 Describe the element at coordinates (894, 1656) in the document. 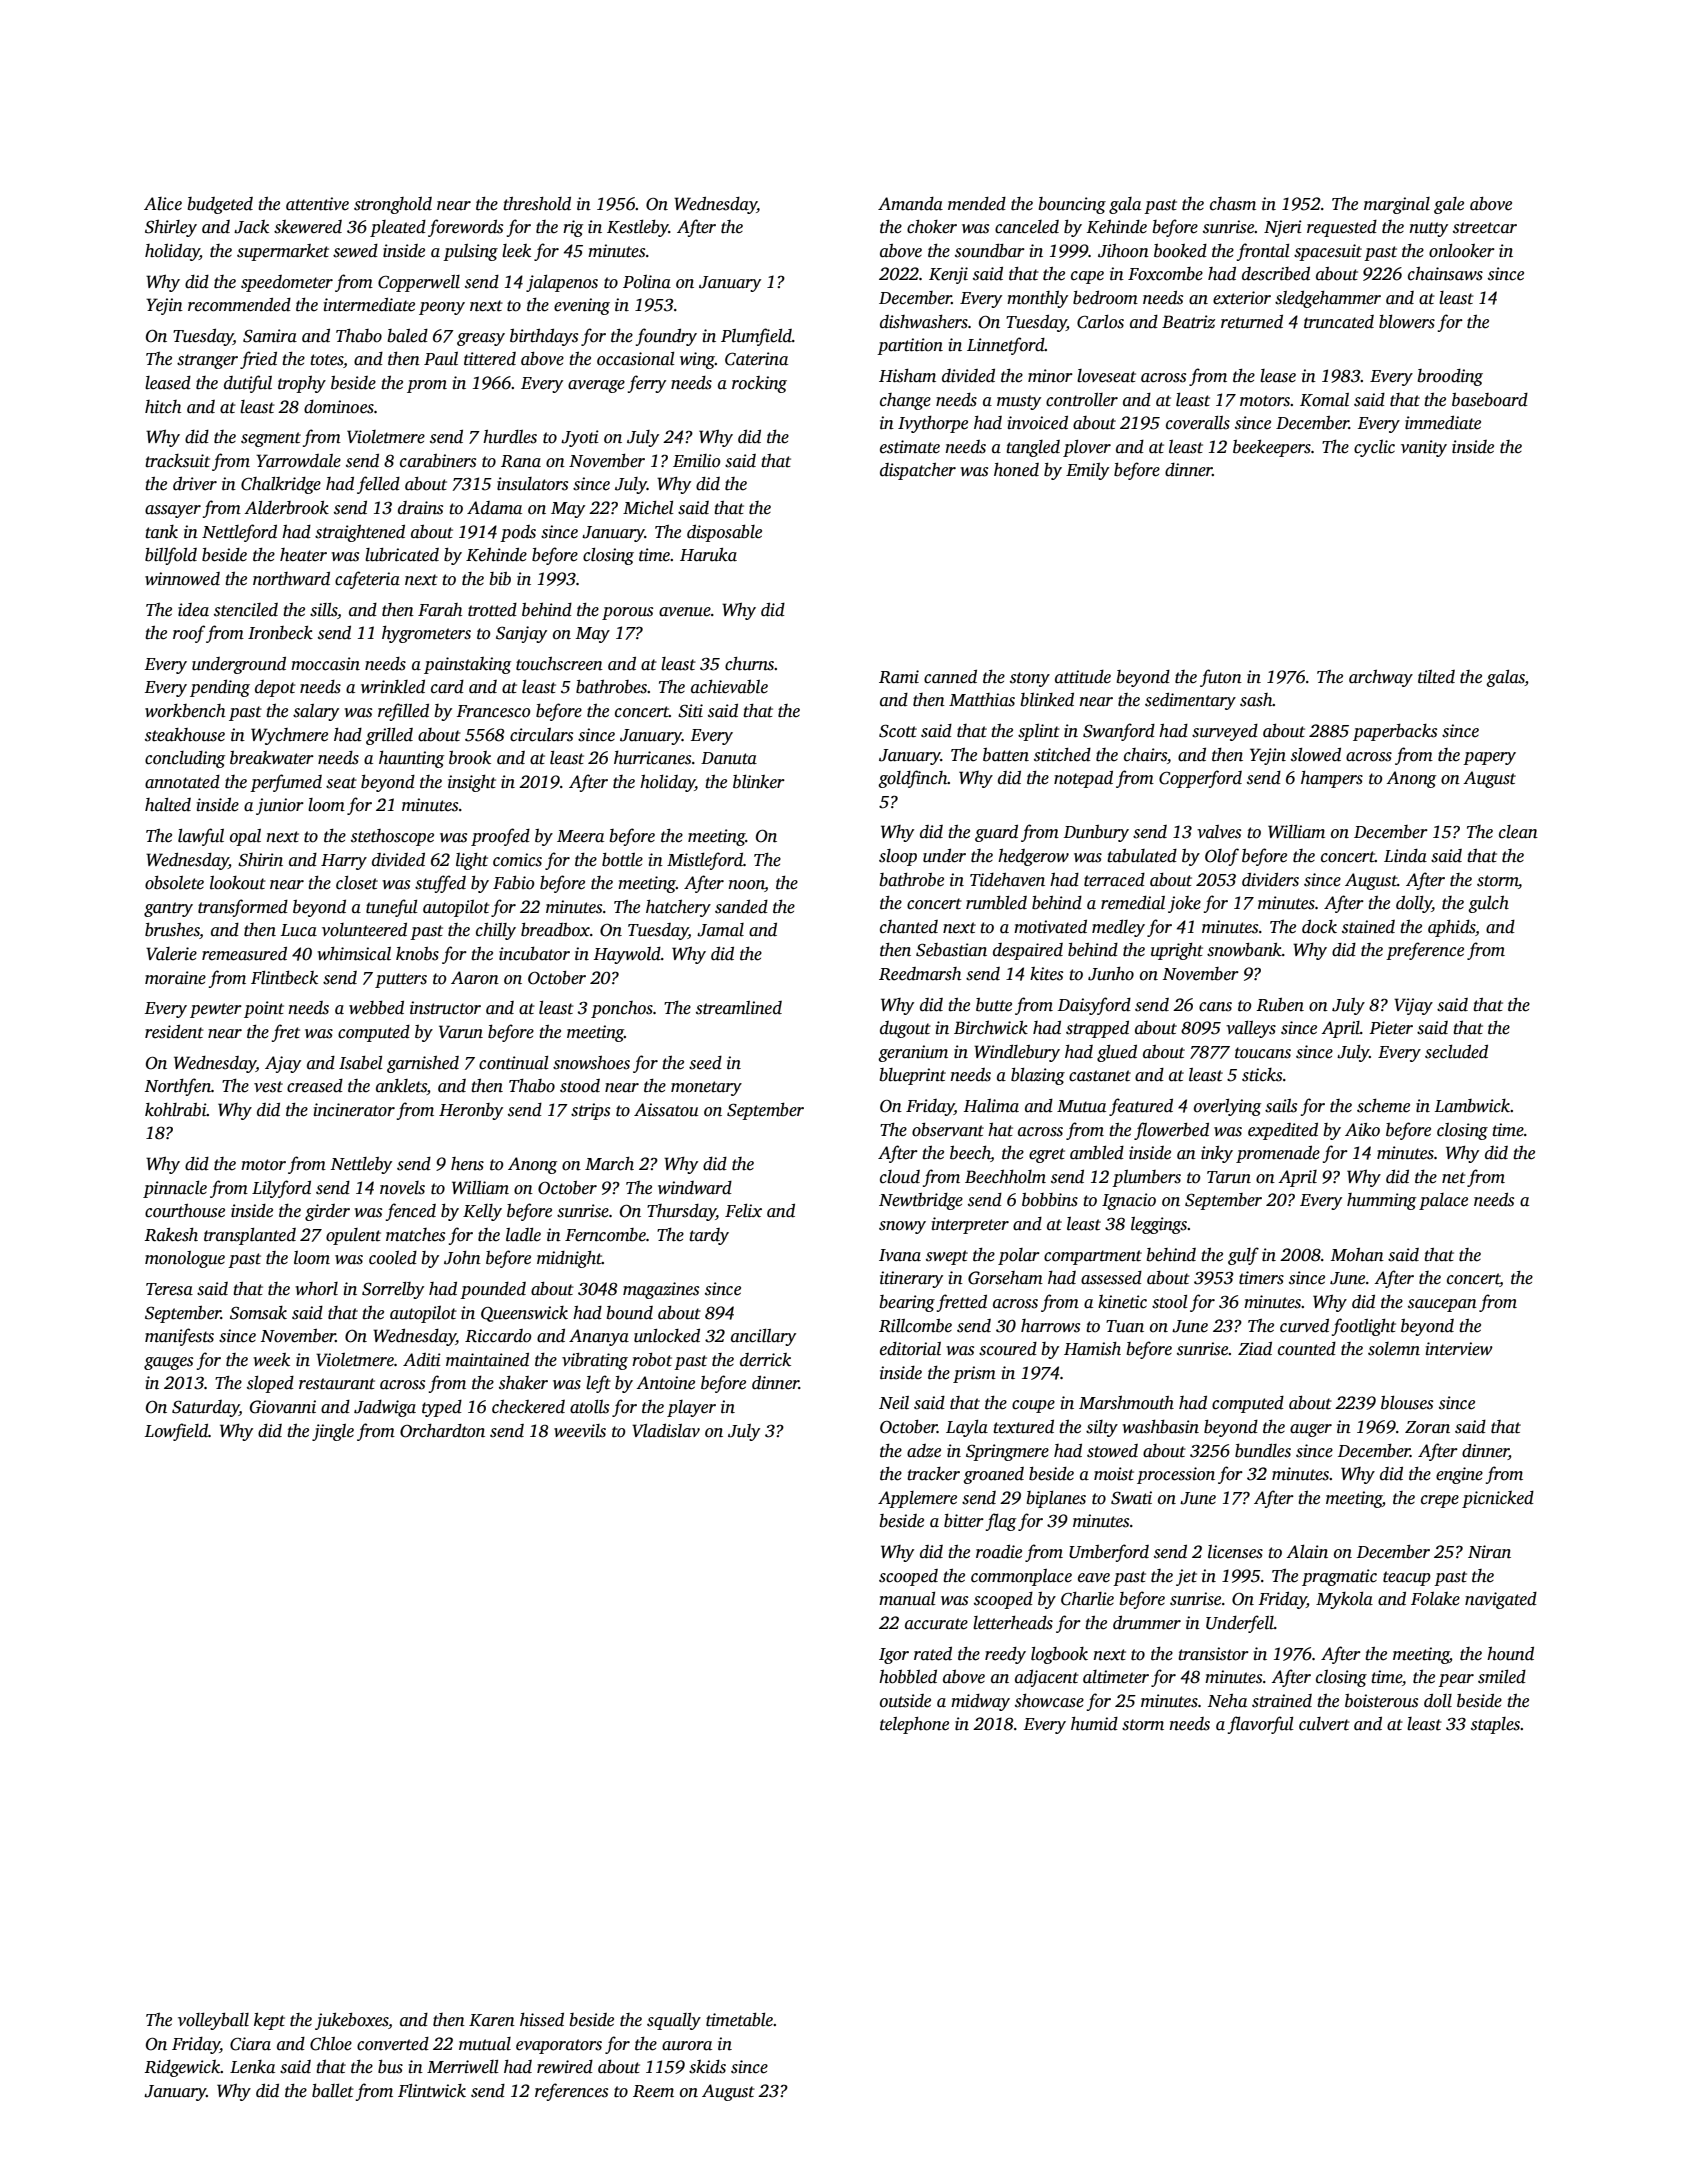

I see `Igor` at that location.
